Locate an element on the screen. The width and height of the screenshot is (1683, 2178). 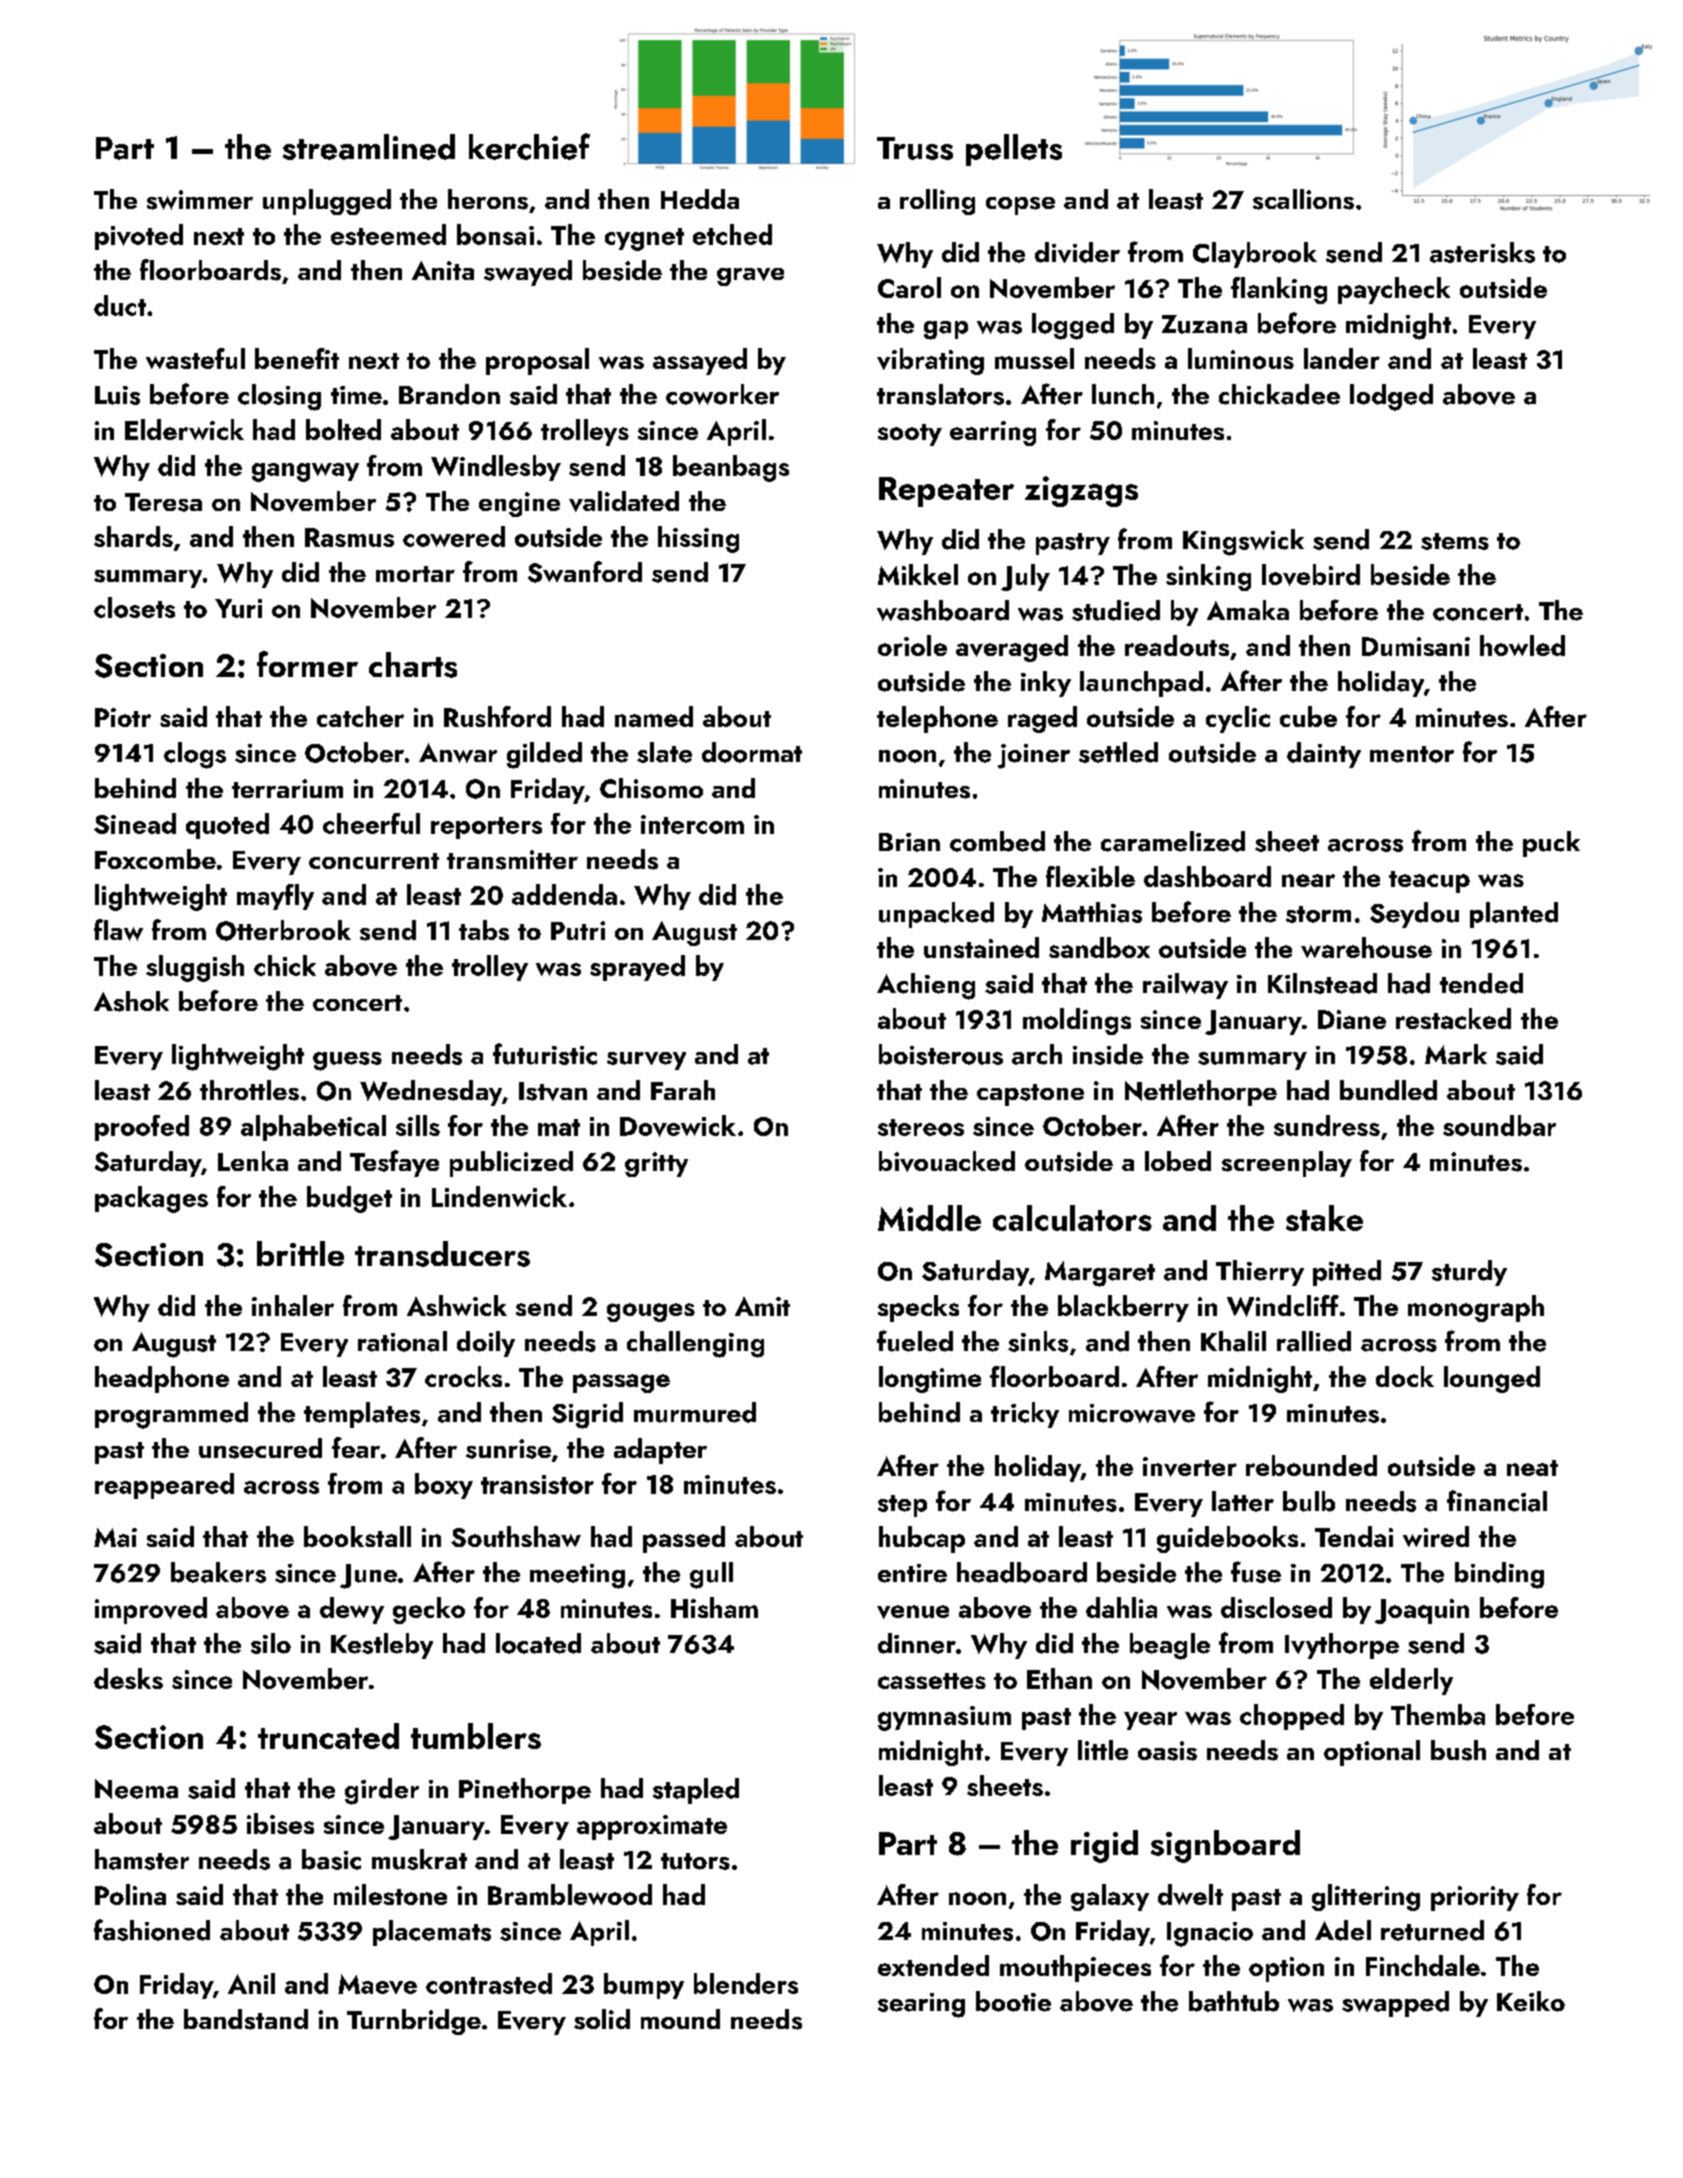
asterisks is located at coordinates (1482, 252).
